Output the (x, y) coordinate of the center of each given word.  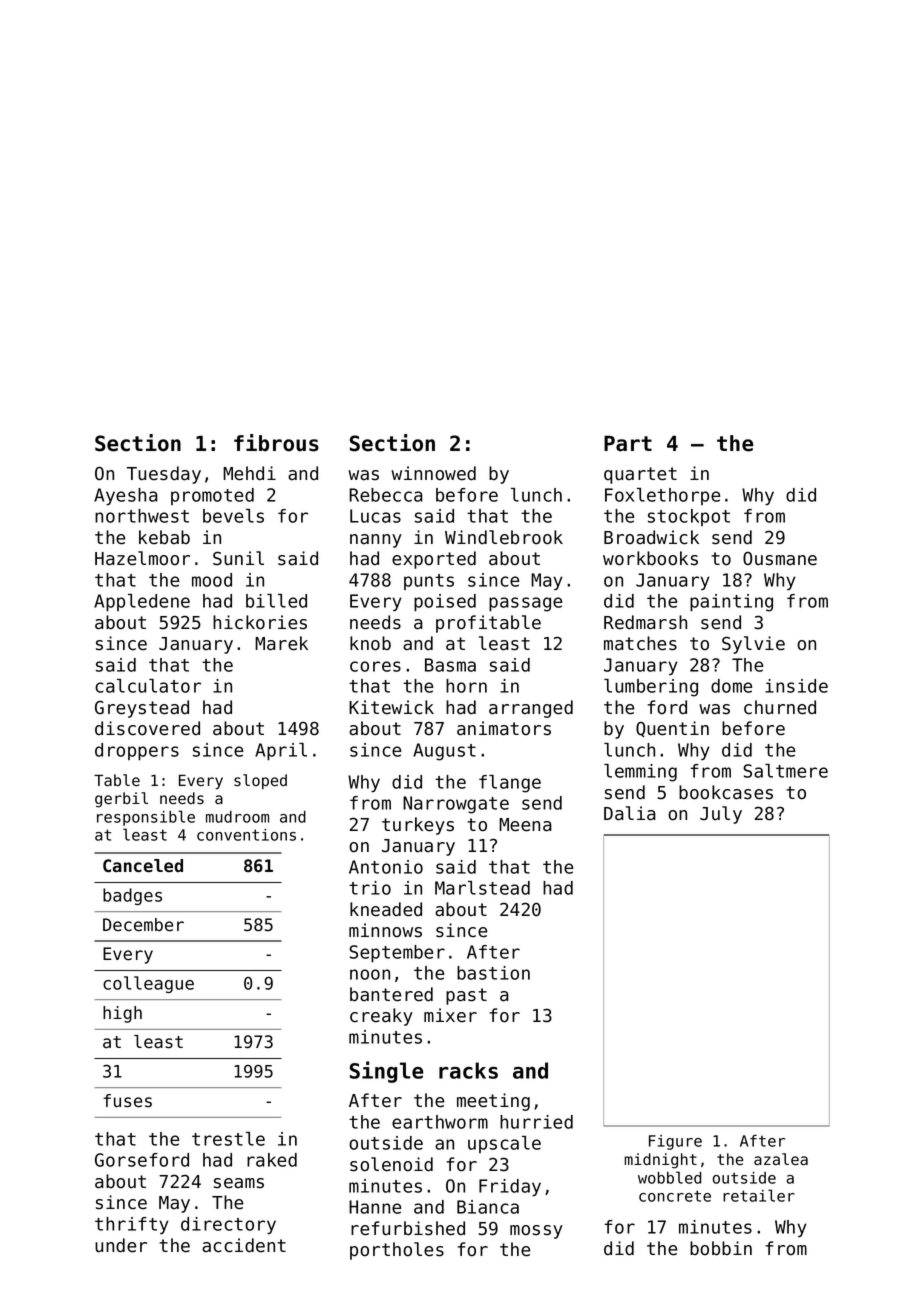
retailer (759, 1195)
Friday (510, 1188)
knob (370, 643)
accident (244, 1245)
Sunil (238, 558)
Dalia (630, 813)
